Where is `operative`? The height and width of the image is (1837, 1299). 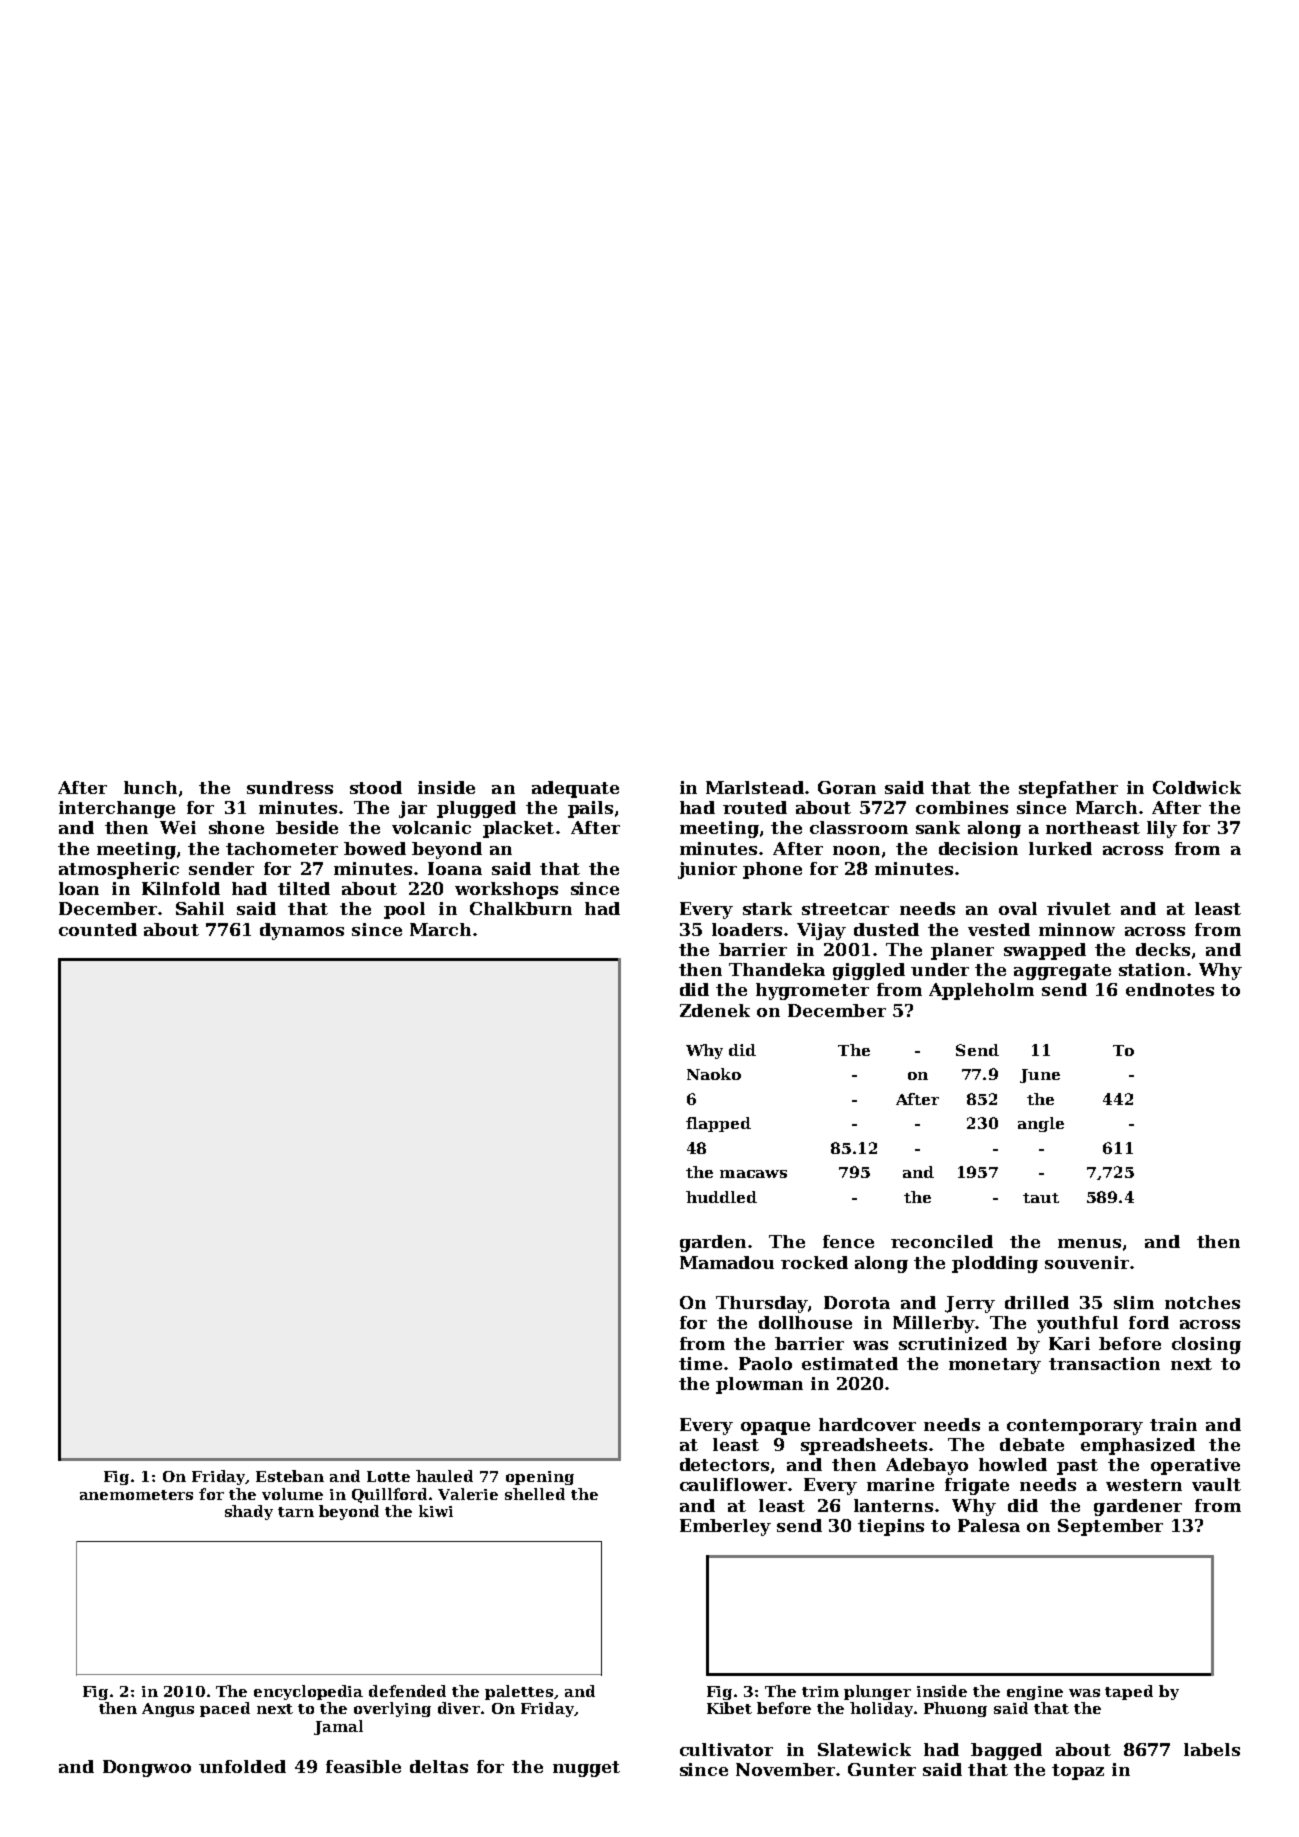
operative is located at coordinates (1195, 1466).
